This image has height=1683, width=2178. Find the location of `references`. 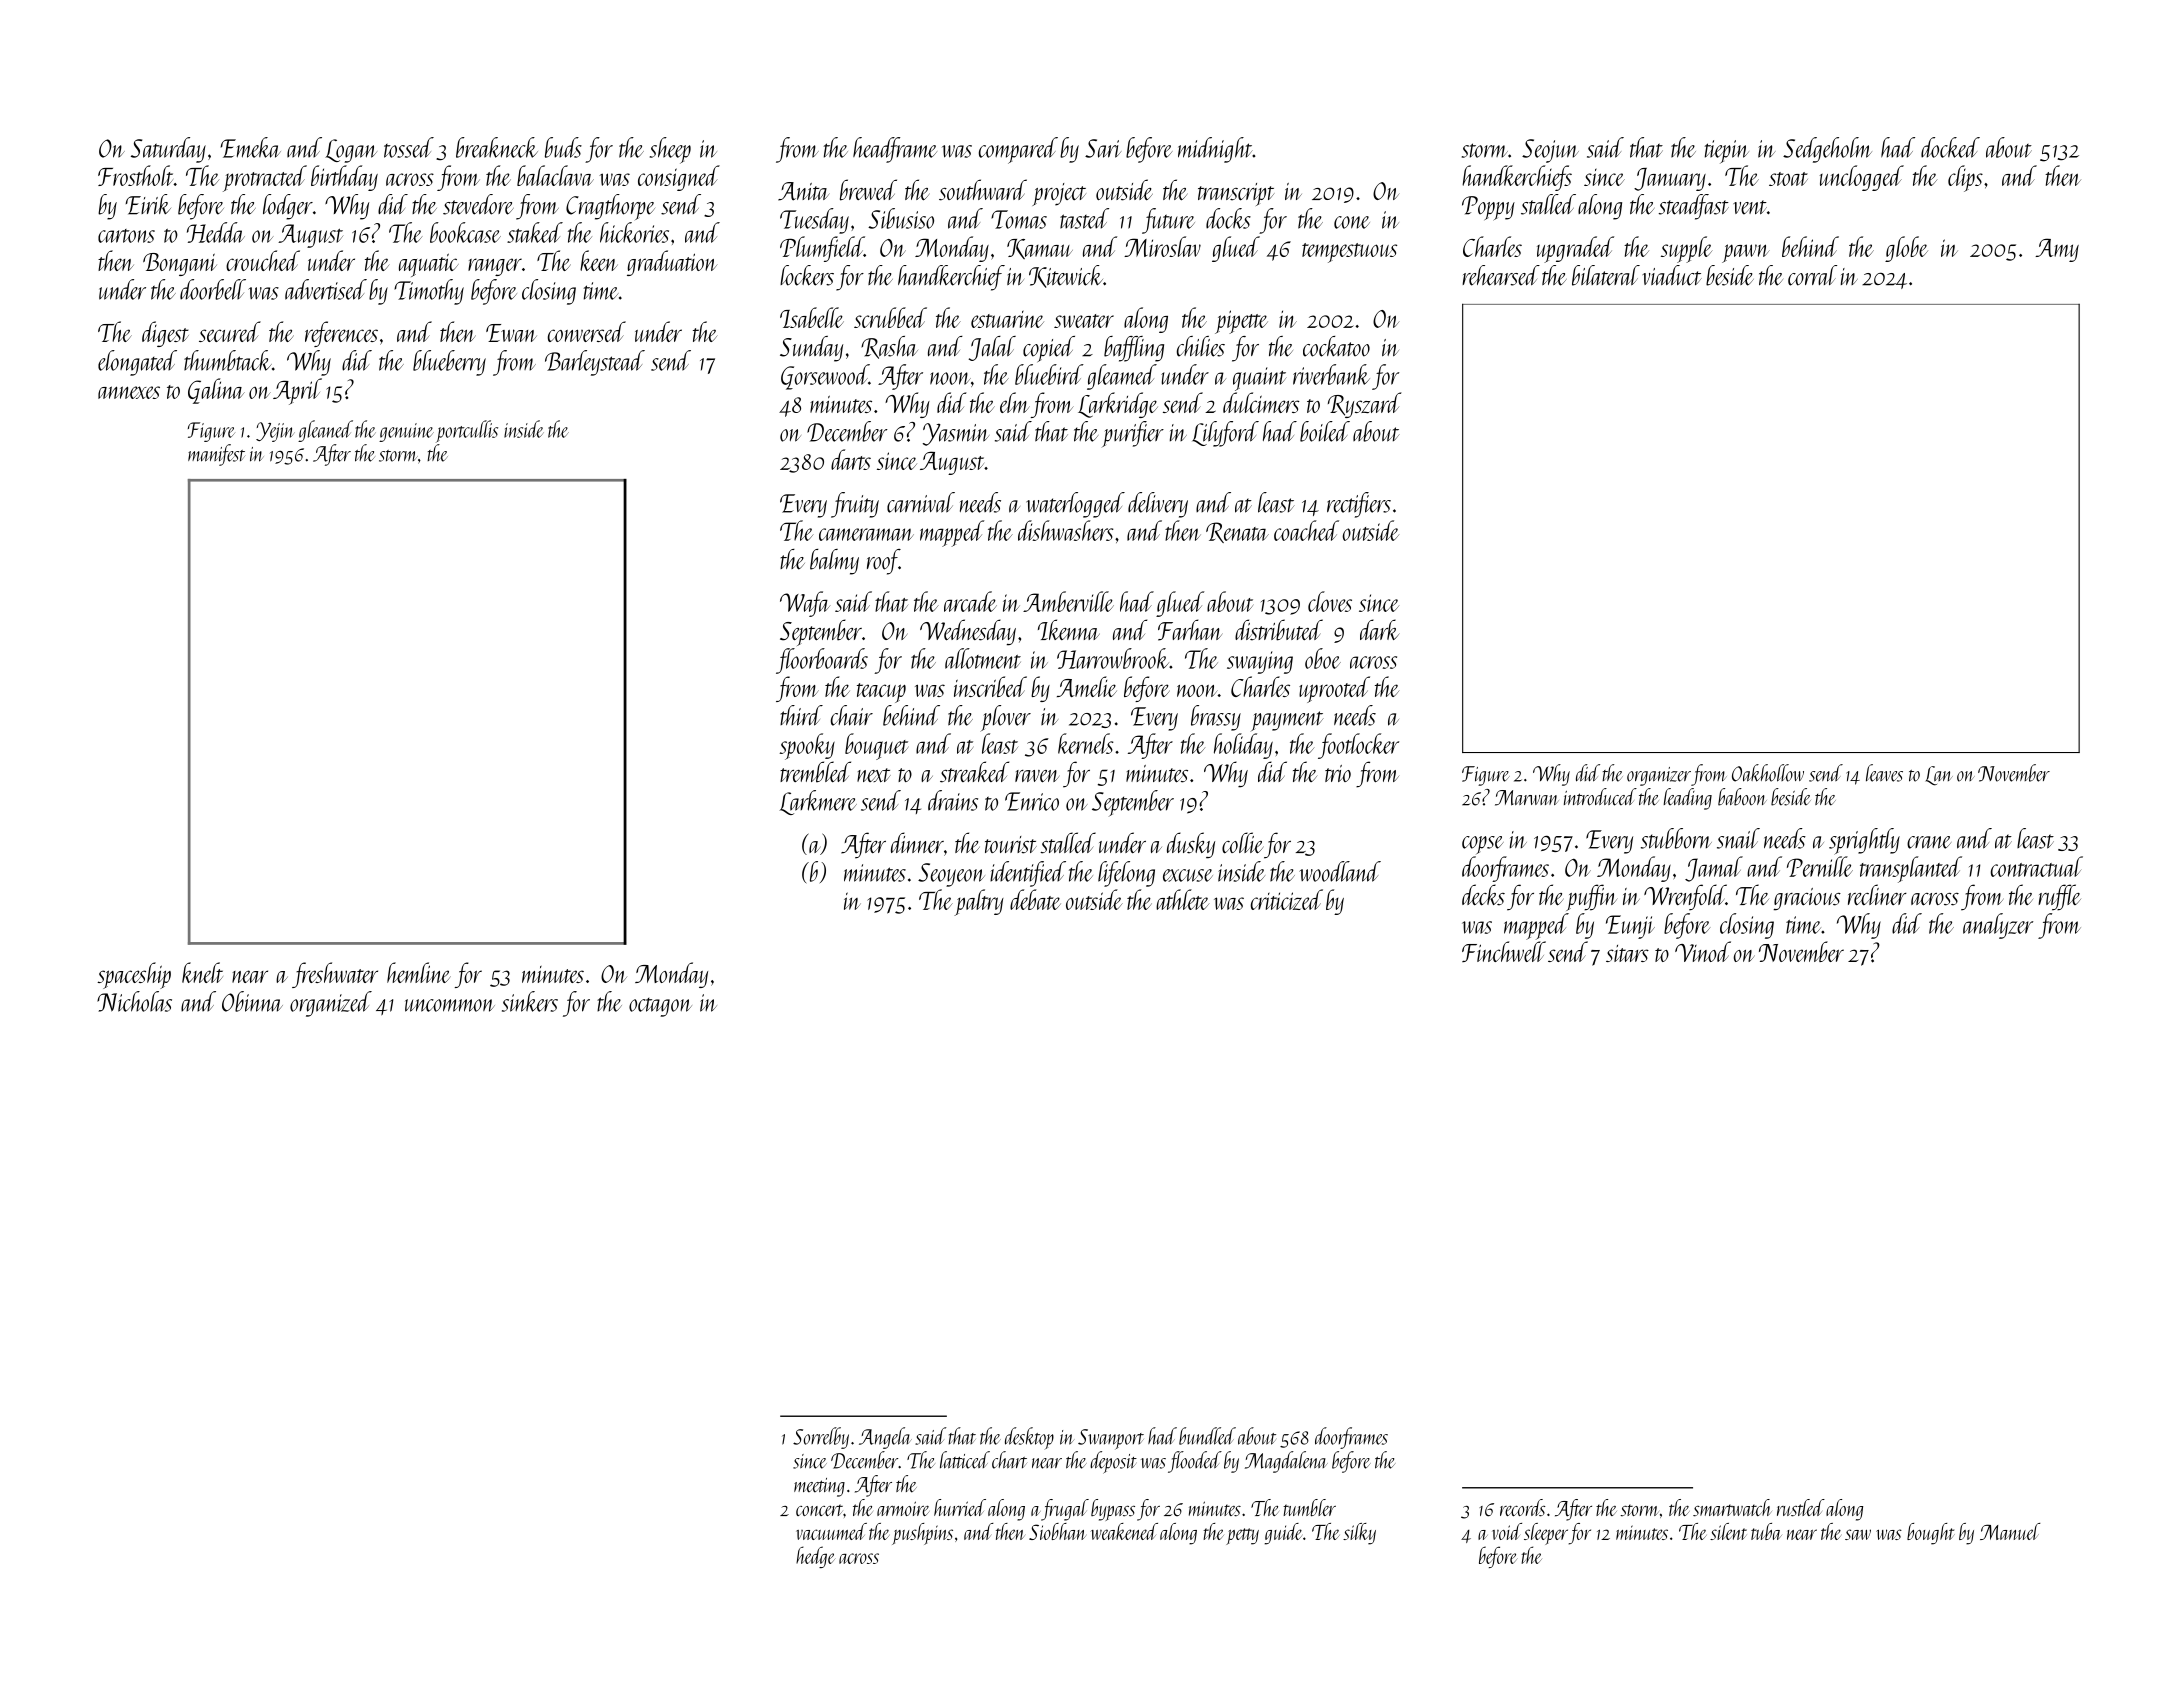

references is located at coordinates (341, 334).
